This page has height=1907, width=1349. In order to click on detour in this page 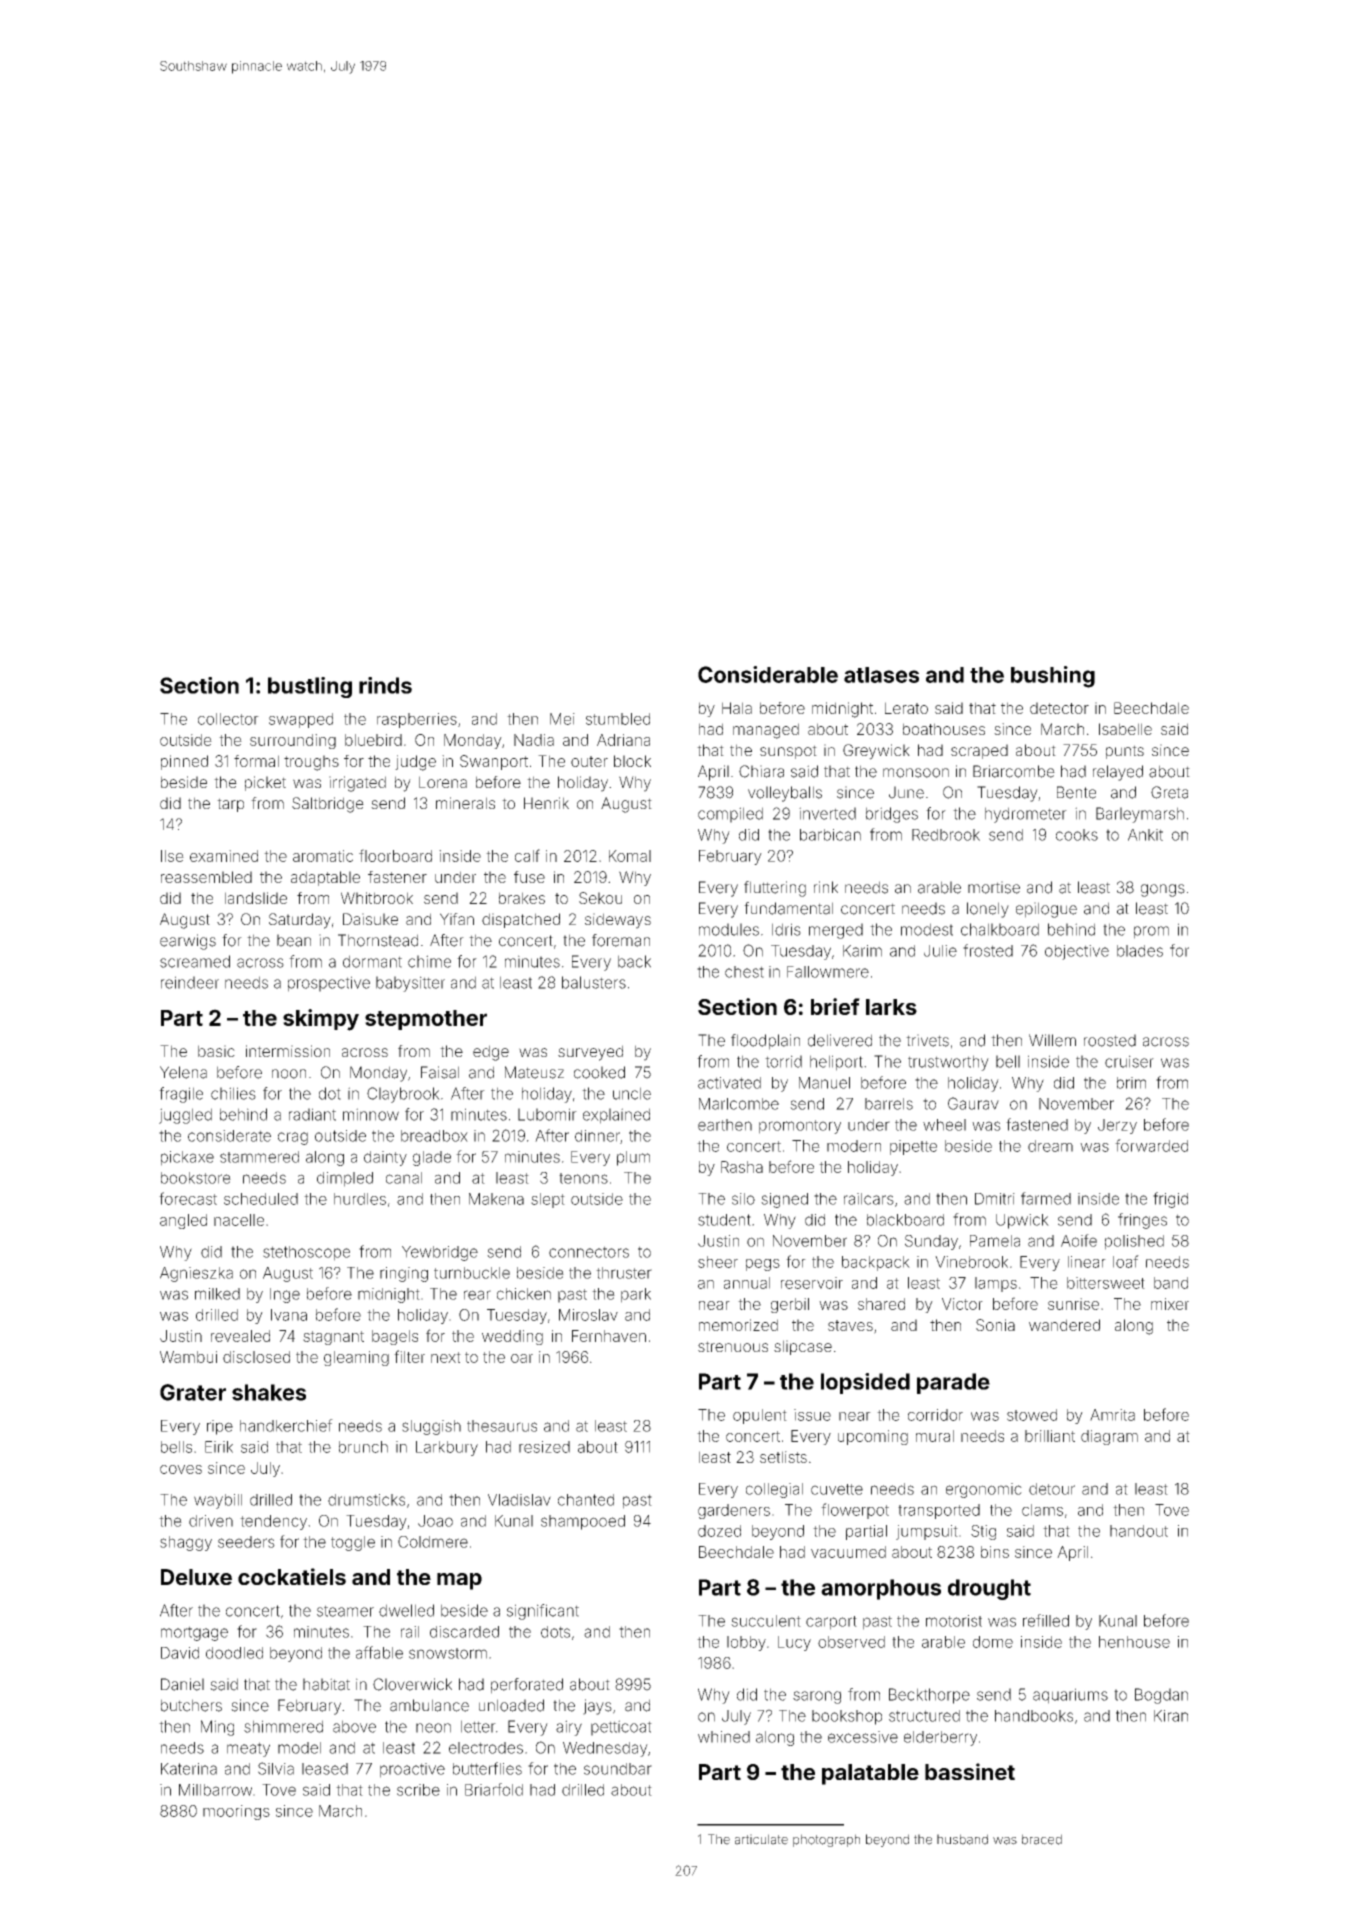, I will do `click(1052, 1489)`.
